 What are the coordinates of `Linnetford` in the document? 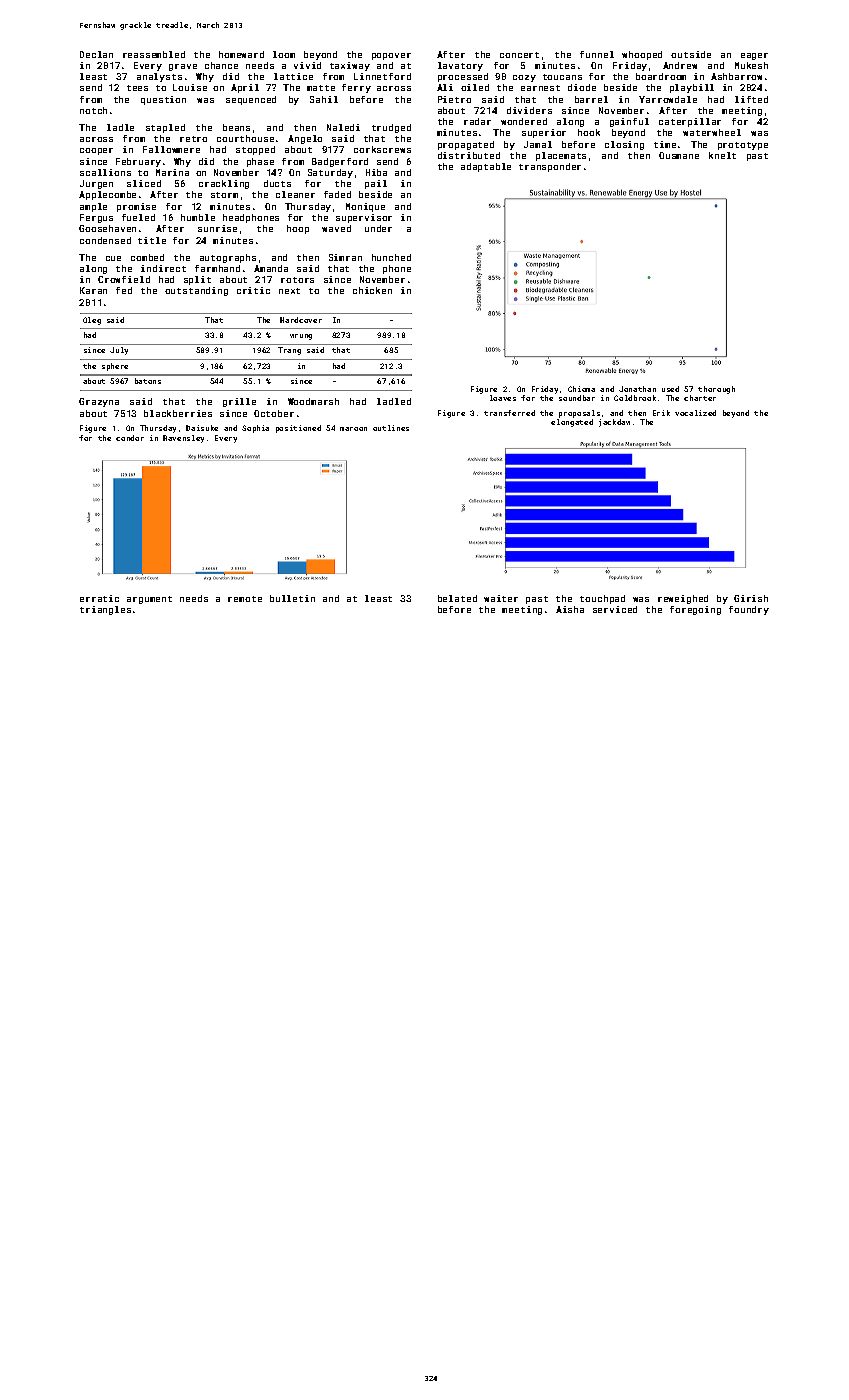 It's located at (382, 76).
